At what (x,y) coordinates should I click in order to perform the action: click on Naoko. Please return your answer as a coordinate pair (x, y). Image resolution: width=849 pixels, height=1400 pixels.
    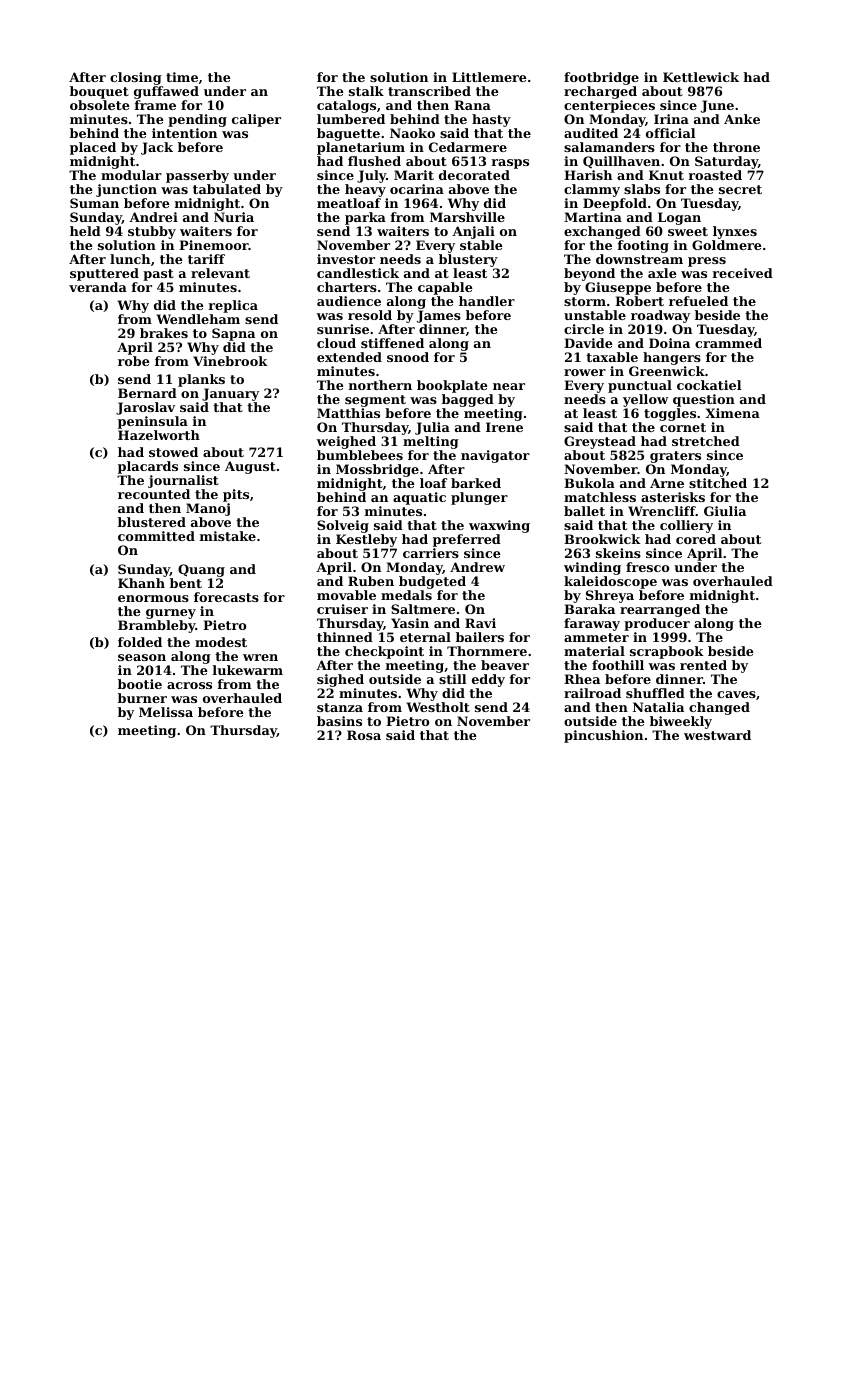
    Looking at the image, I should click on (412, 133).
